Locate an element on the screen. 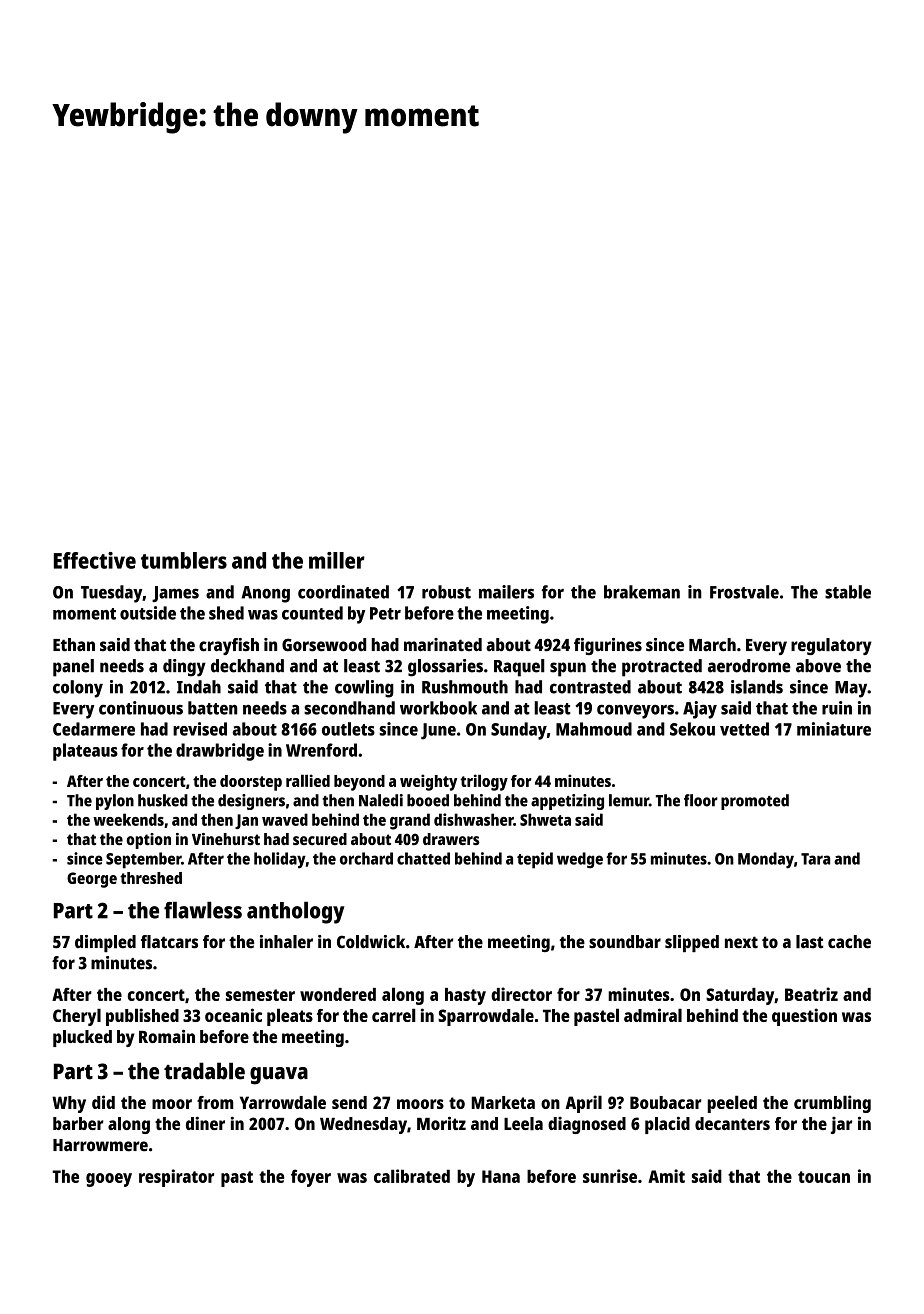 This screenshot has height=1314, width=924. mailers is located at coordinates (506, 592).
